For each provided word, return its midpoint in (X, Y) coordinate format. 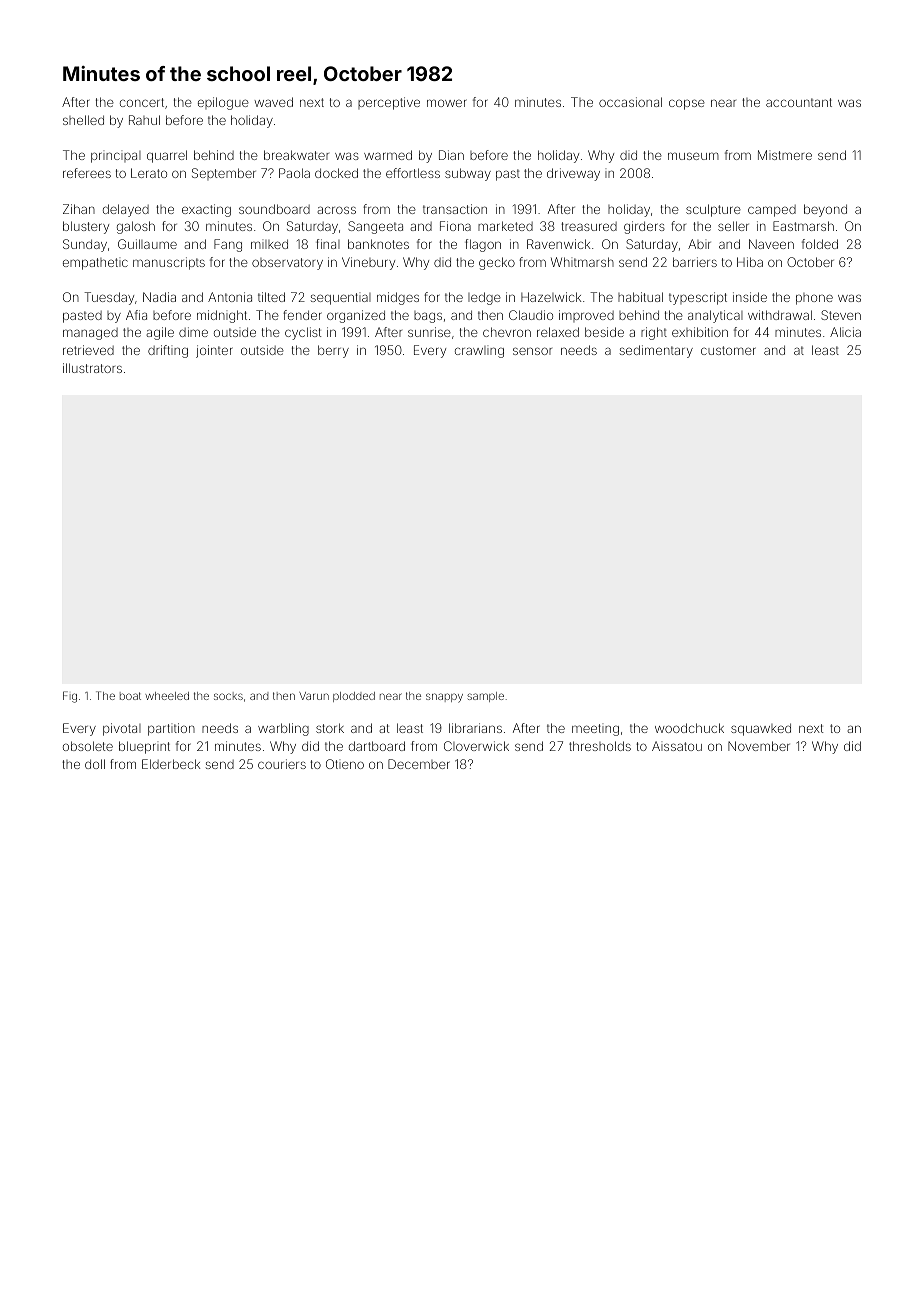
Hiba (750, 262)
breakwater (296, 155)
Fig (70, 697)
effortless (413, 173)
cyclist (303, 333)
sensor (532, 351)
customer (728, 350)
